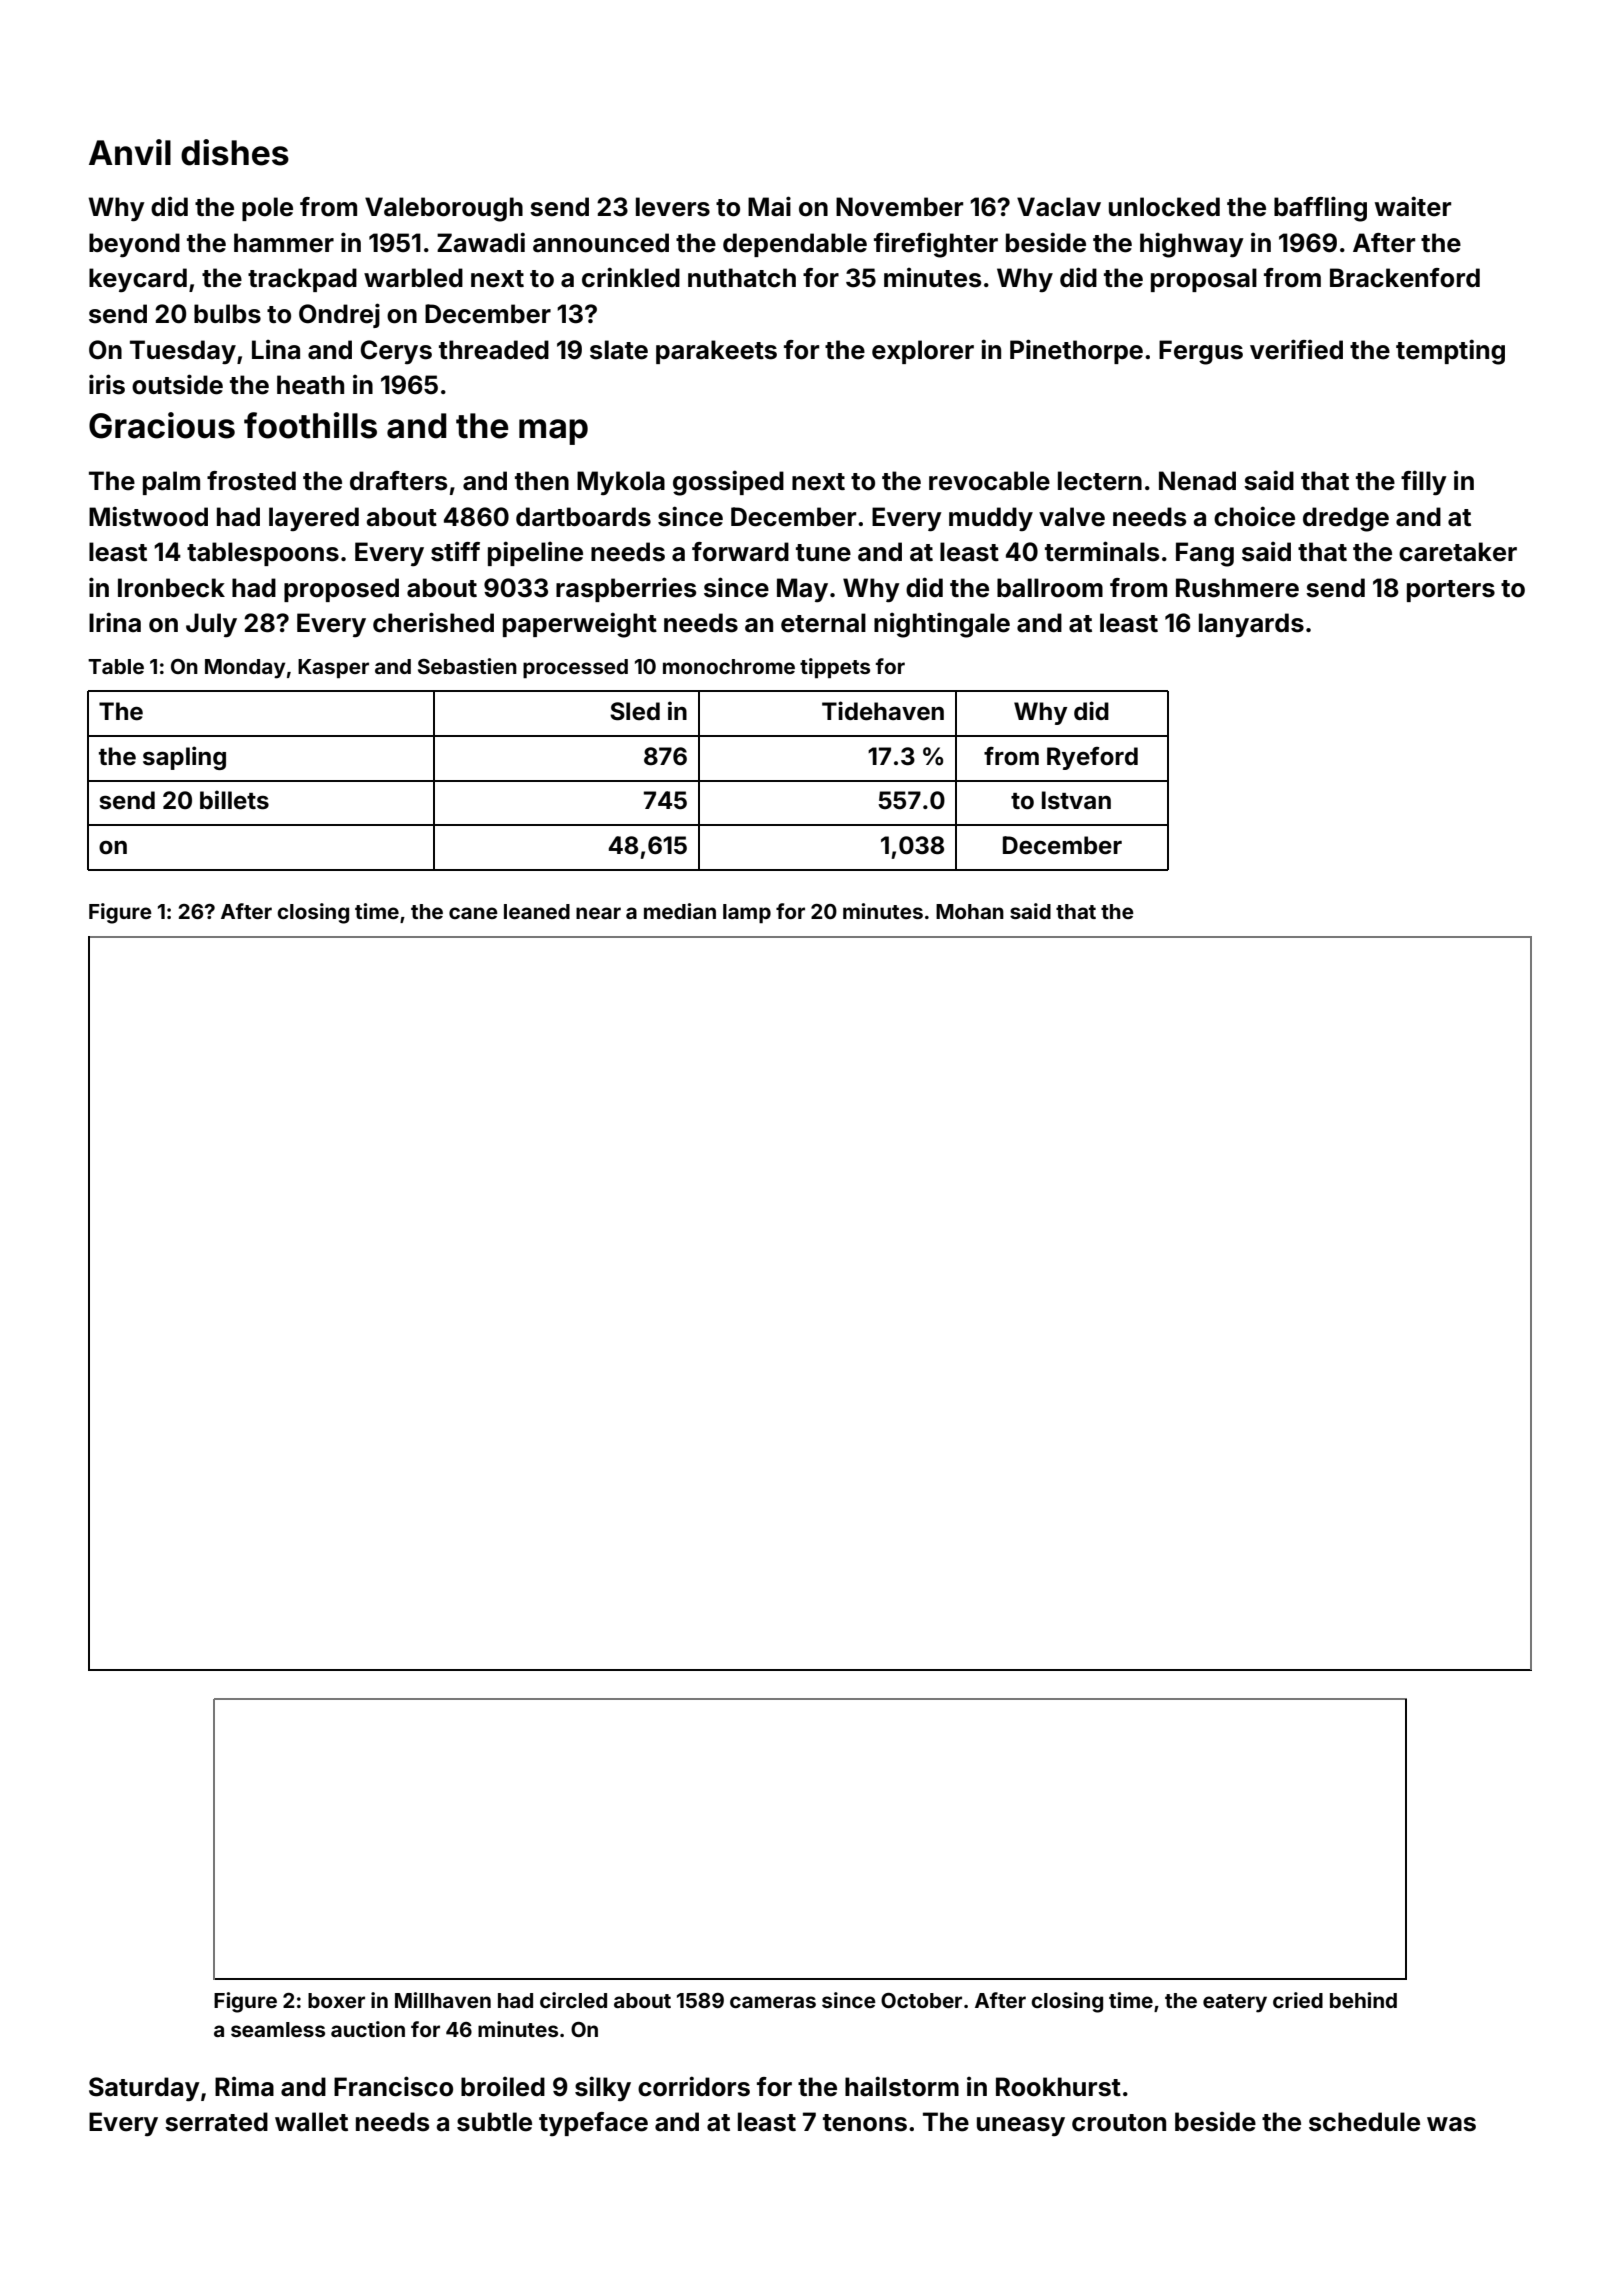  Describe the element at coordinates (310, 425) in the document. I see `foothills` at that location.
